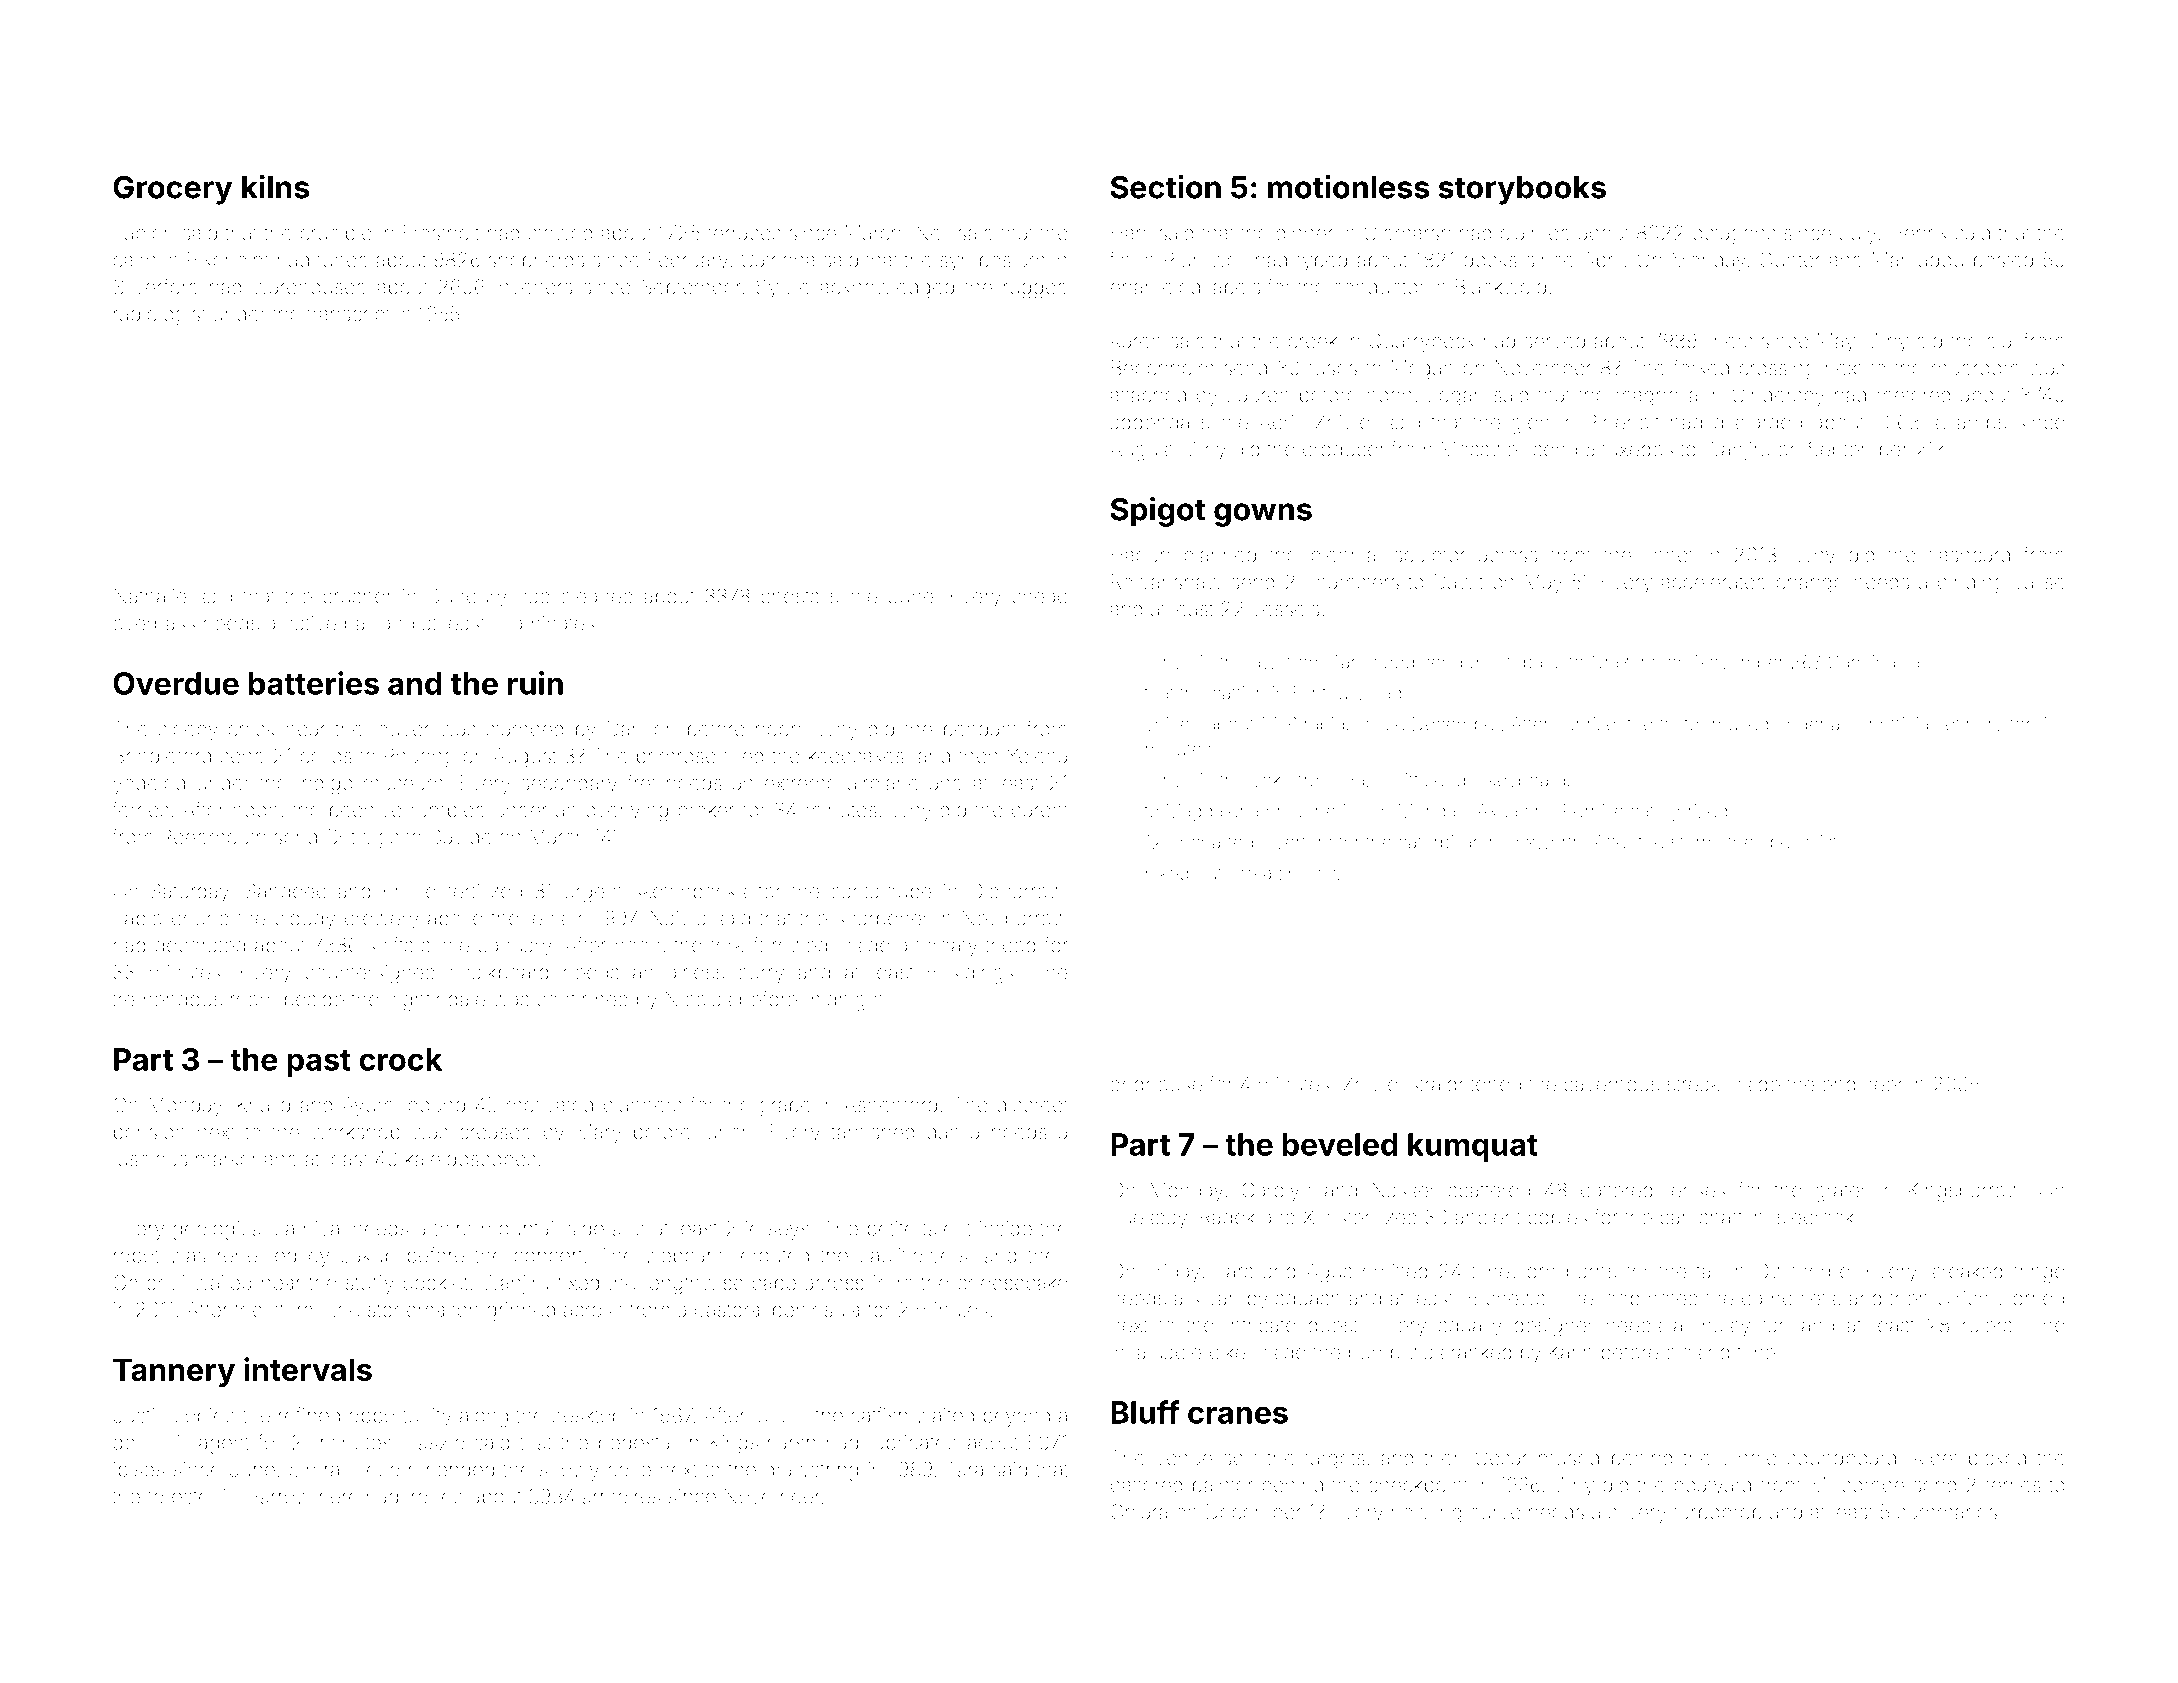 The height and width of the screenshot is (1683, 2178). I want to click on tuxedos, so click(1637, 450).
